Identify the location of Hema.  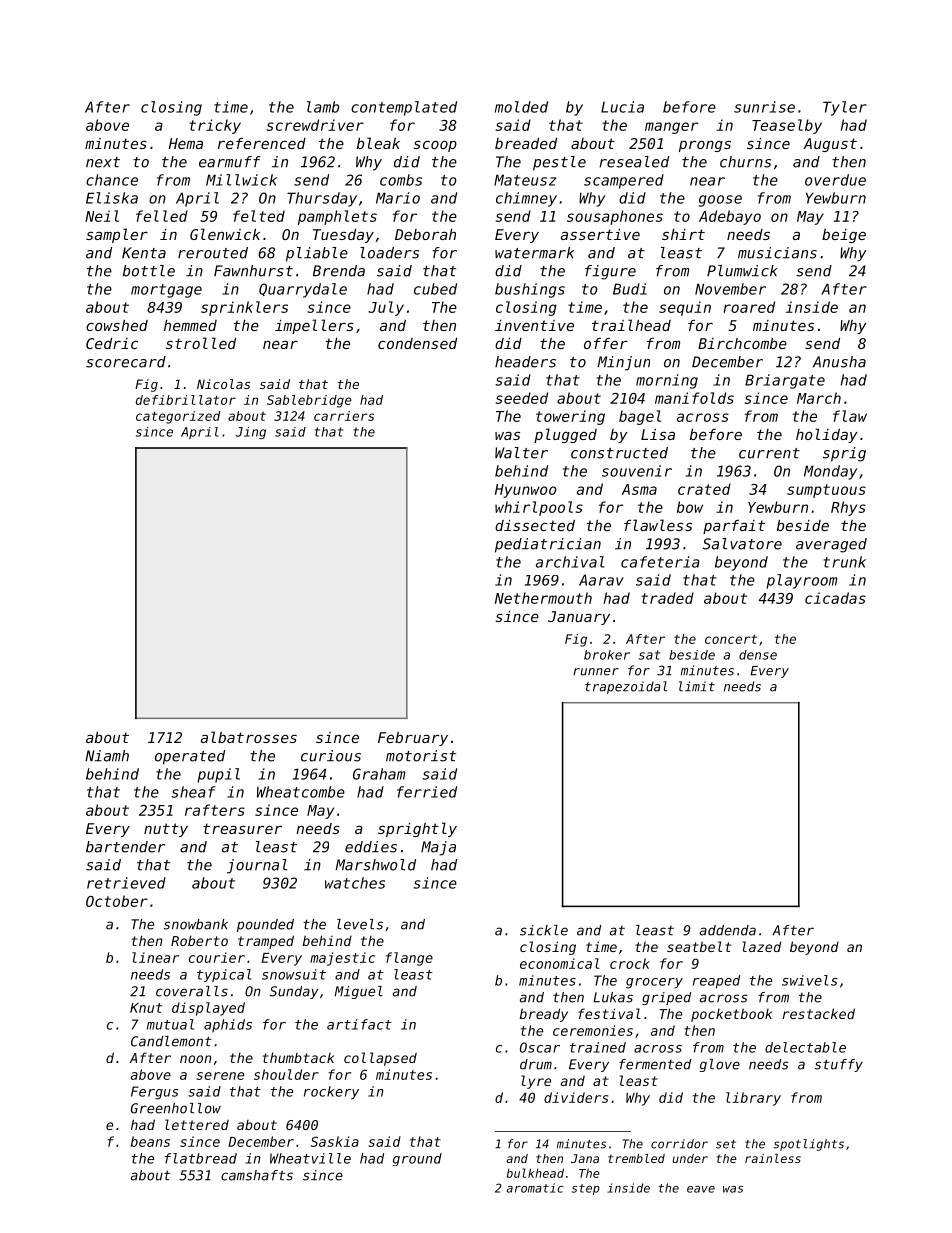
(186, 143).
